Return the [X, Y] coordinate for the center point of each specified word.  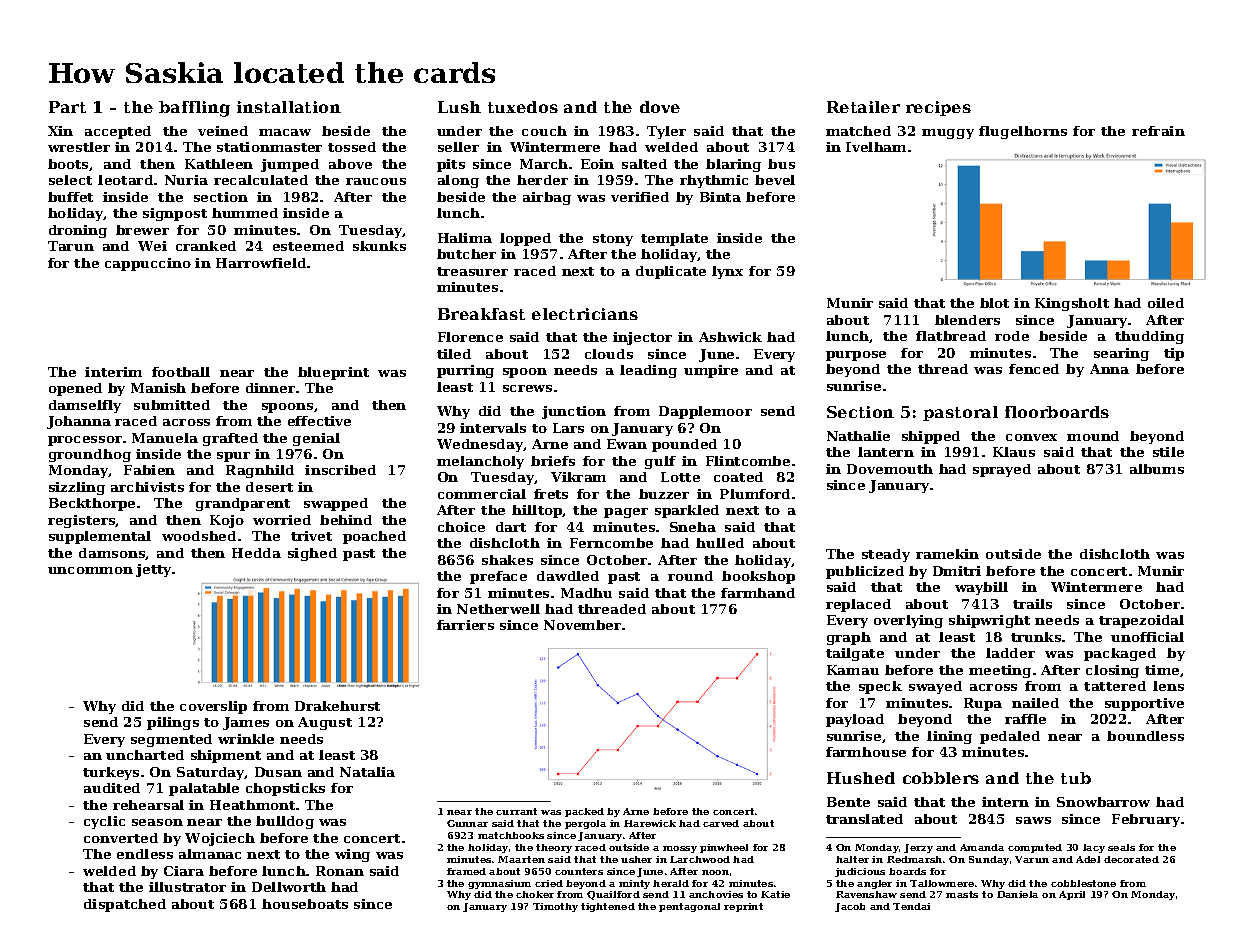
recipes [938, 108]
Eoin [597, 164]
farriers [465, 625]
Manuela [165, 438]
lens [1168, 686]
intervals [493, 428]
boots [68, 164]
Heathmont [252, 805]
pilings [173, 723]
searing [1121, 354]
